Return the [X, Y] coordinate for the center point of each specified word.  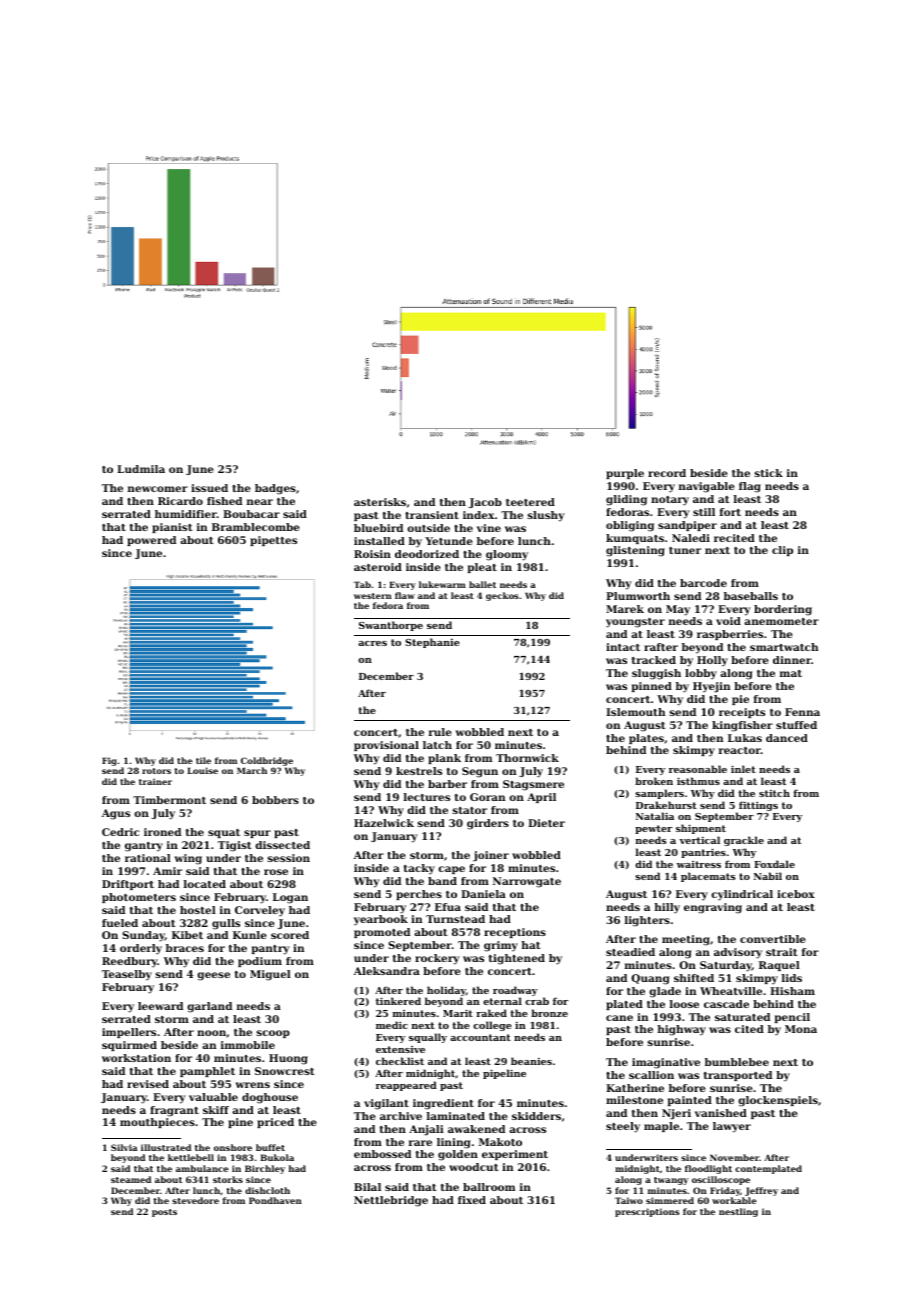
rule [440, 732]
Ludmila [141, 469]
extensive [400, 1049]
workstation [136, 1058]
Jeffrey [761, 1191]
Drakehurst [666, 805]
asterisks [380, 502]
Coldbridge [267, 761]
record [667, 473]
